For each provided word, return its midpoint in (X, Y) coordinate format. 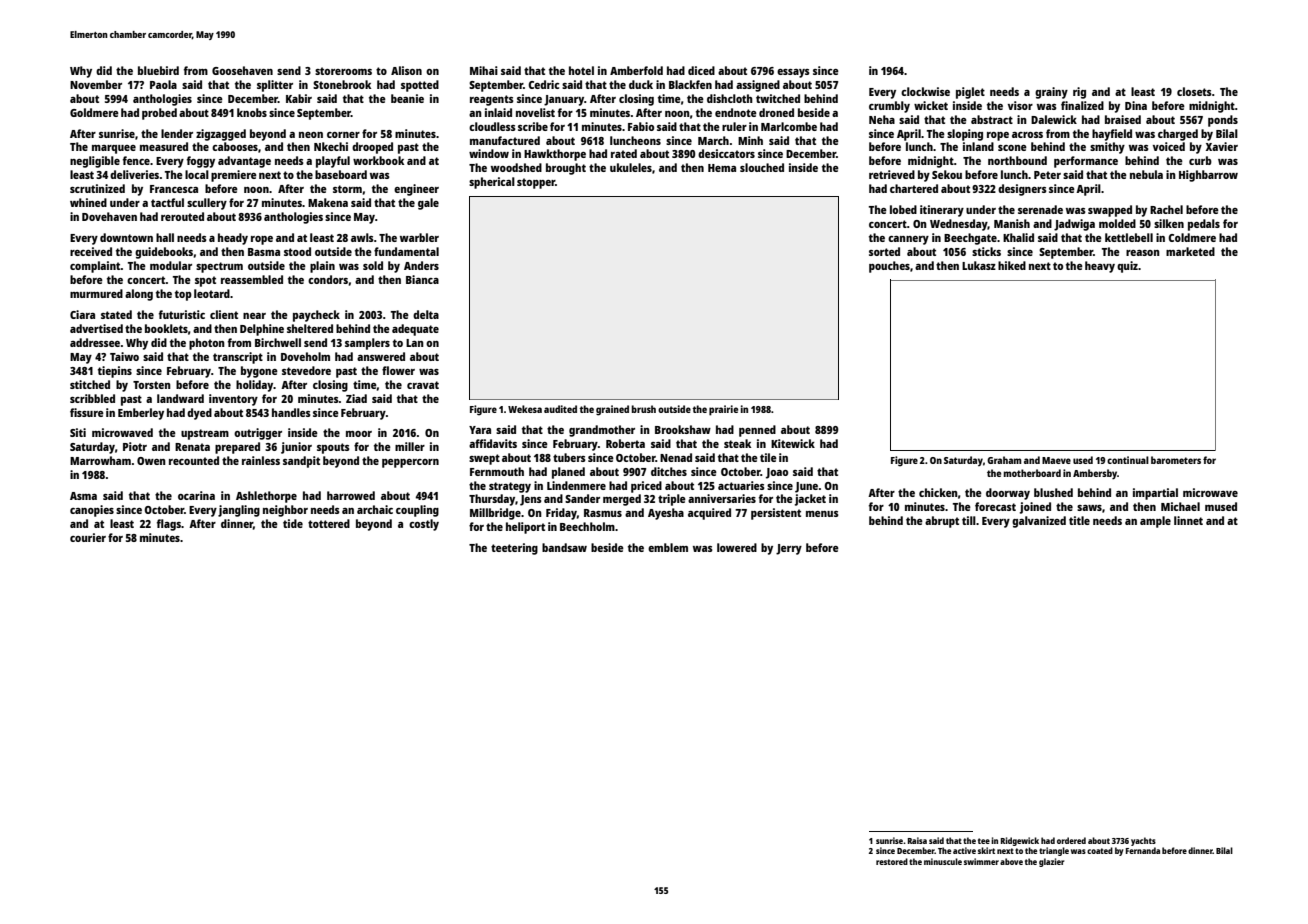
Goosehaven (242, 70)
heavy (1100, 267)
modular (171, 265)
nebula (1146, 174)
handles (291, 412)
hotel (581, 70)
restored (892, 861)
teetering (514, 549)
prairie (723, 410)
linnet (1188, 520)
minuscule (943, 861)
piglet (970, 93)
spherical (492, 183)
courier (88, 537)
